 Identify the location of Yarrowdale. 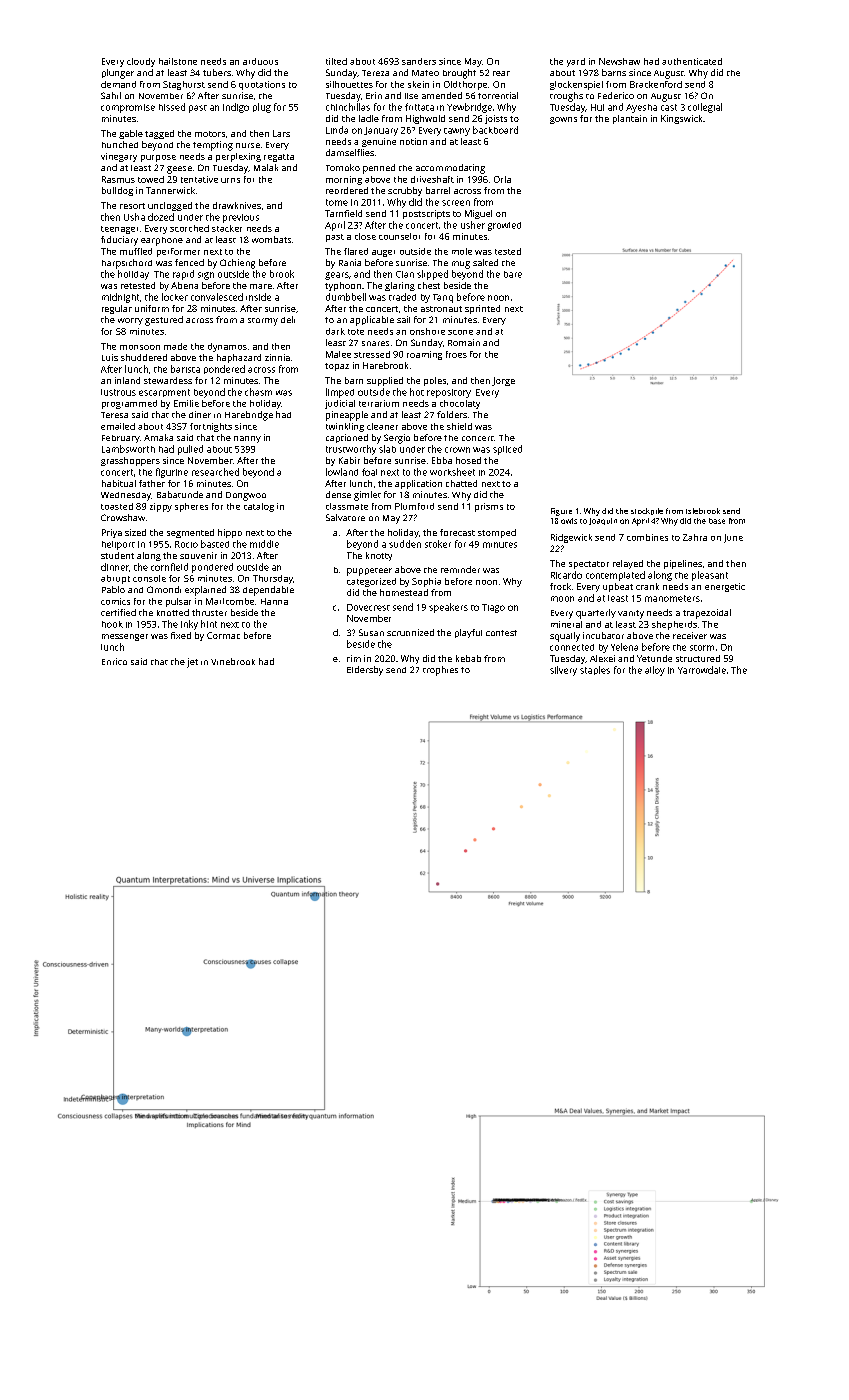
(702, 670).
